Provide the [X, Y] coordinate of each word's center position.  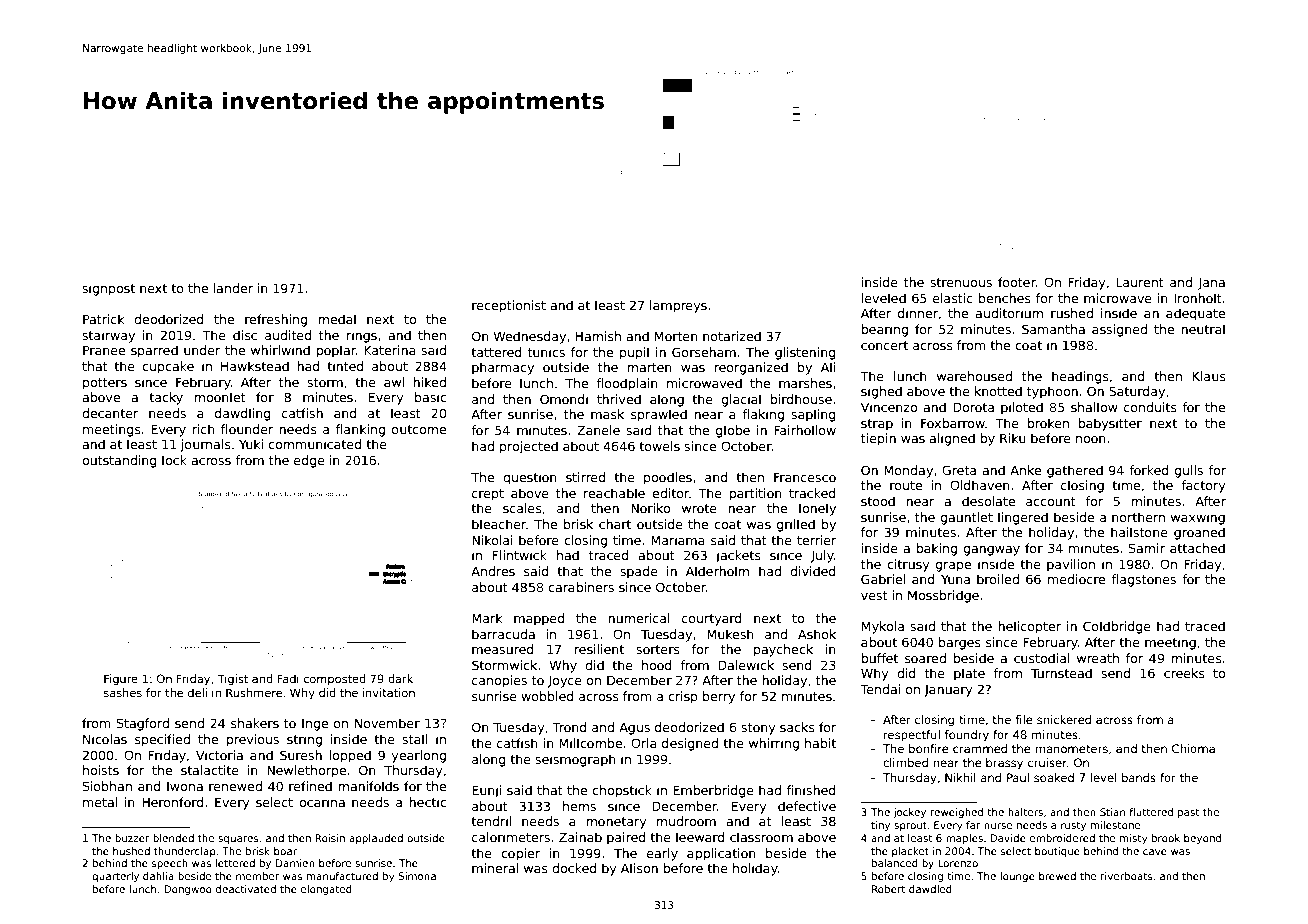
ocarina [322, 802]
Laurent [1140, 282]
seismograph [575, 760]
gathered [1075, 471]
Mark [487, 618]
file [1024, 719]
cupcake [168, 367]
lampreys [678, 306]
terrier [817, 540]
